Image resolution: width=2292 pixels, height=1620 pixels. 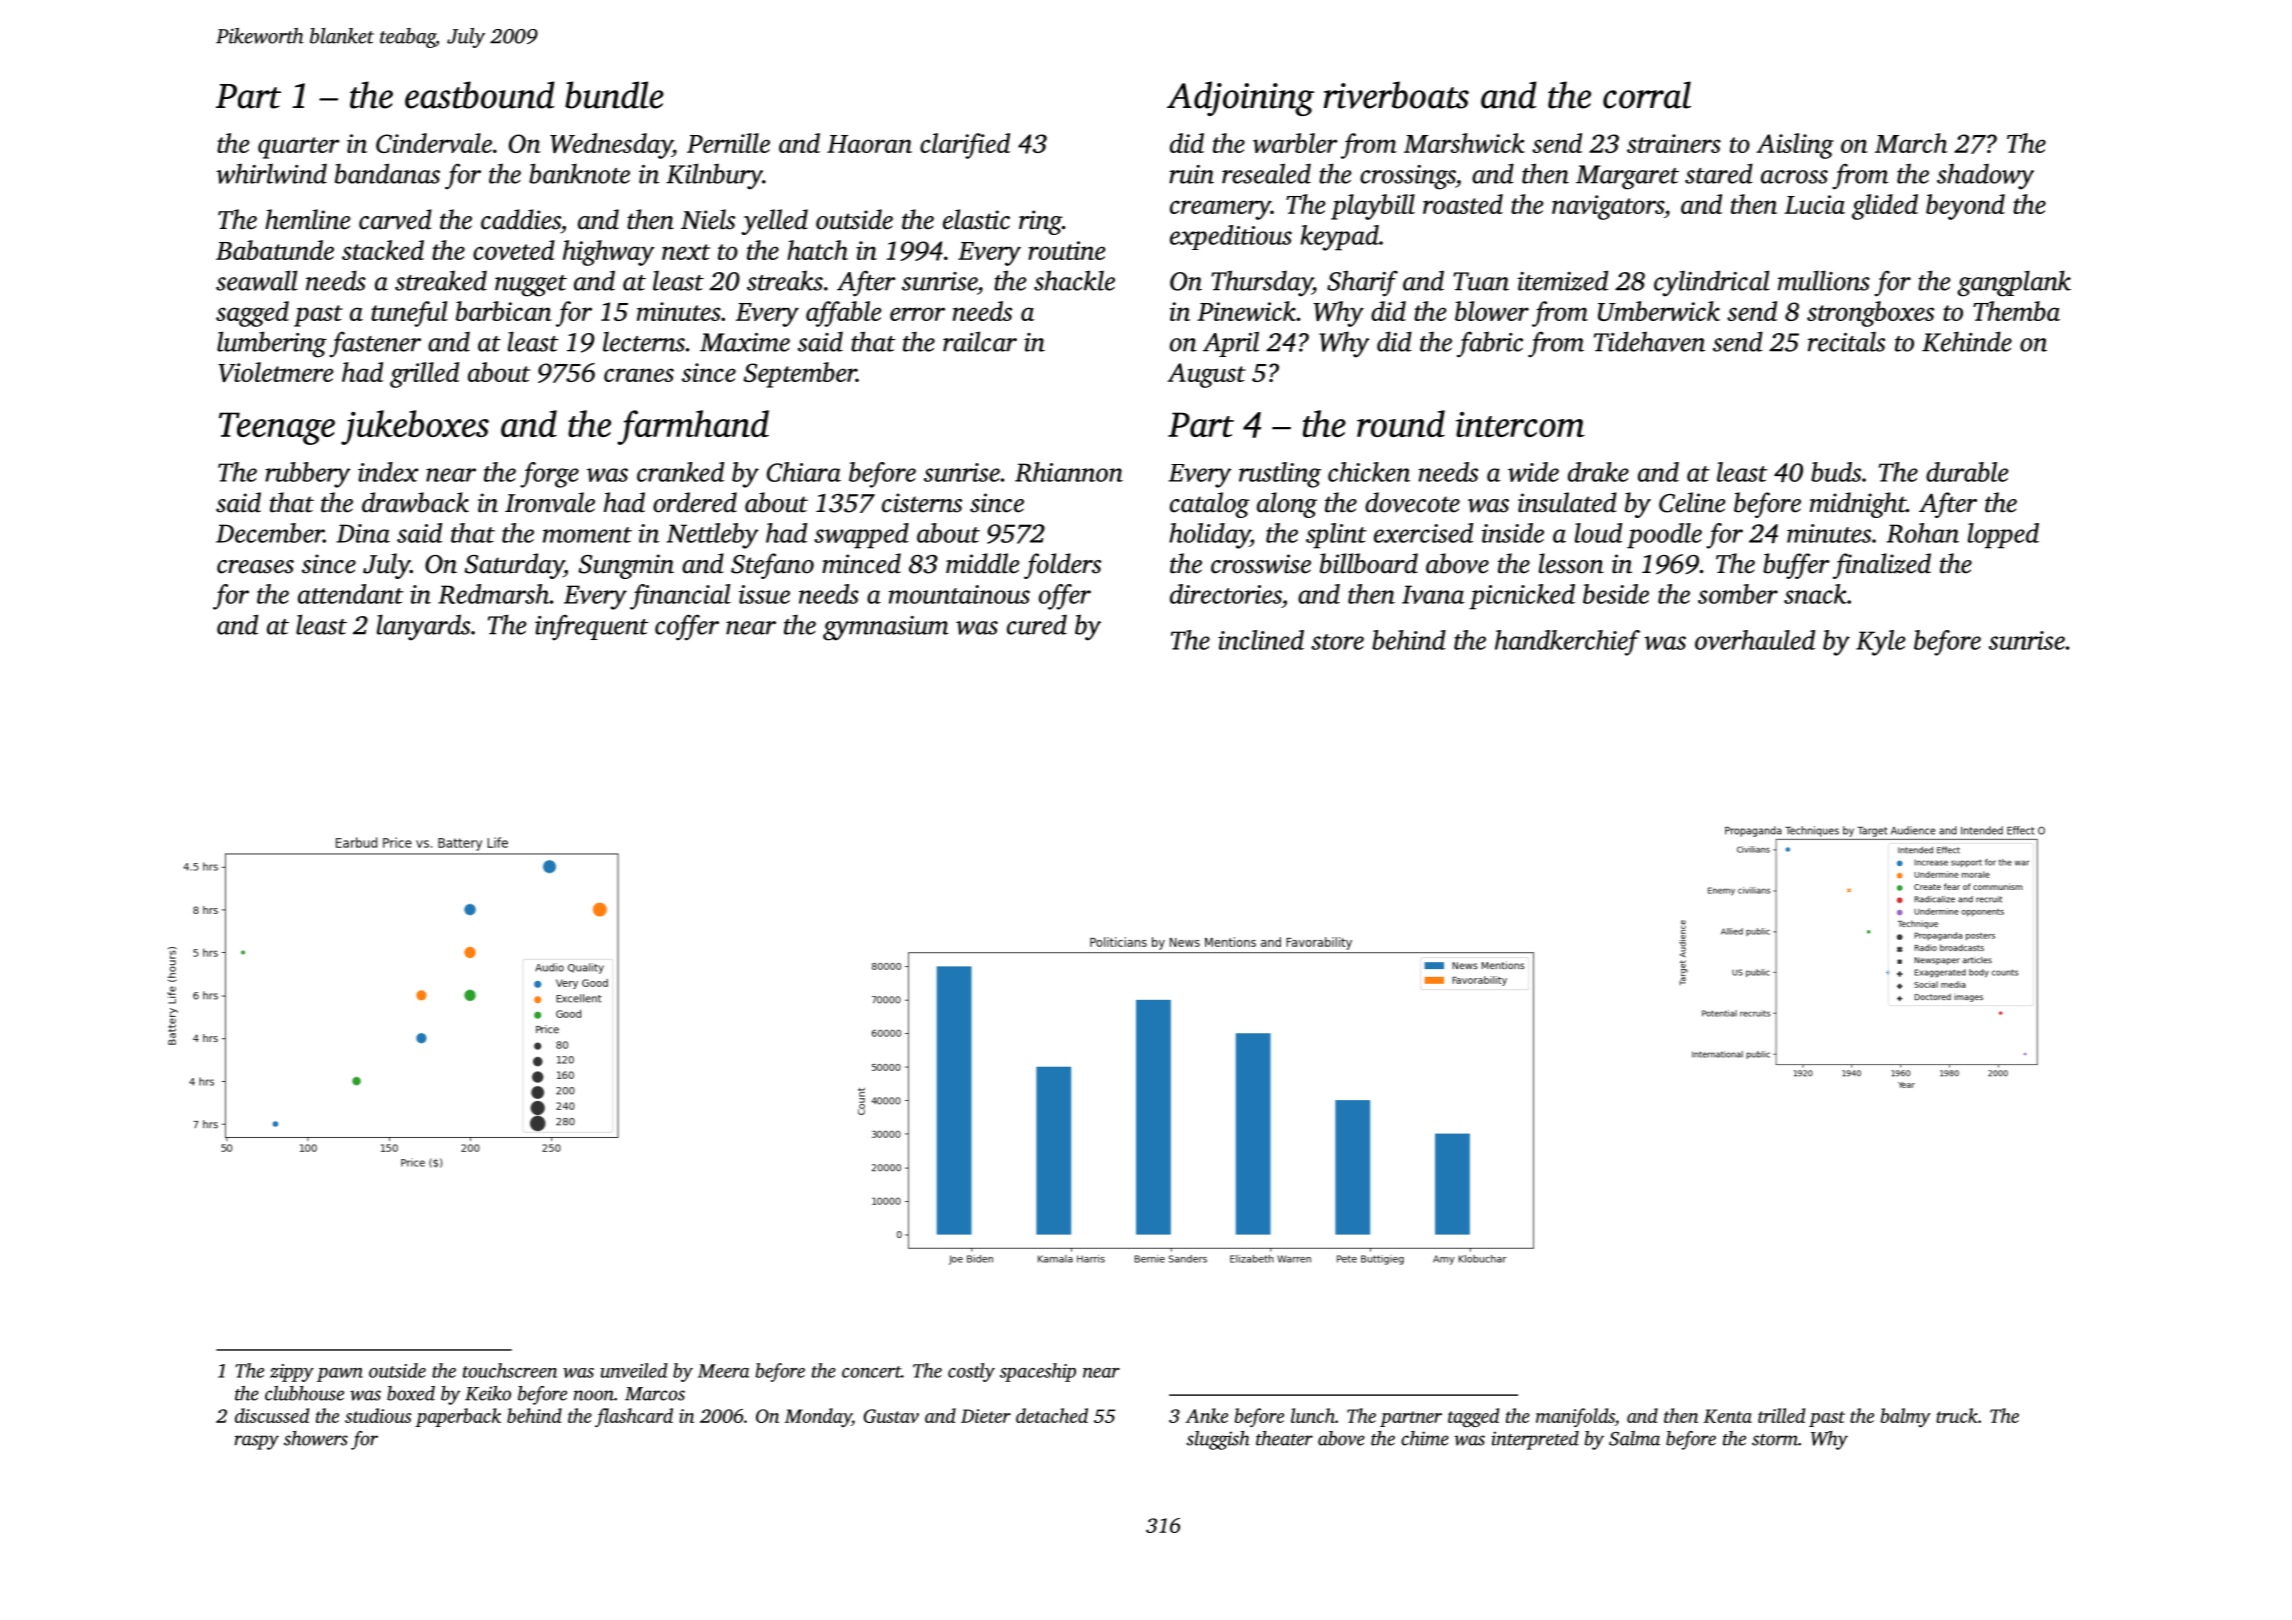 I want to click on Rhiannon, so click(x=1069, y=472).
